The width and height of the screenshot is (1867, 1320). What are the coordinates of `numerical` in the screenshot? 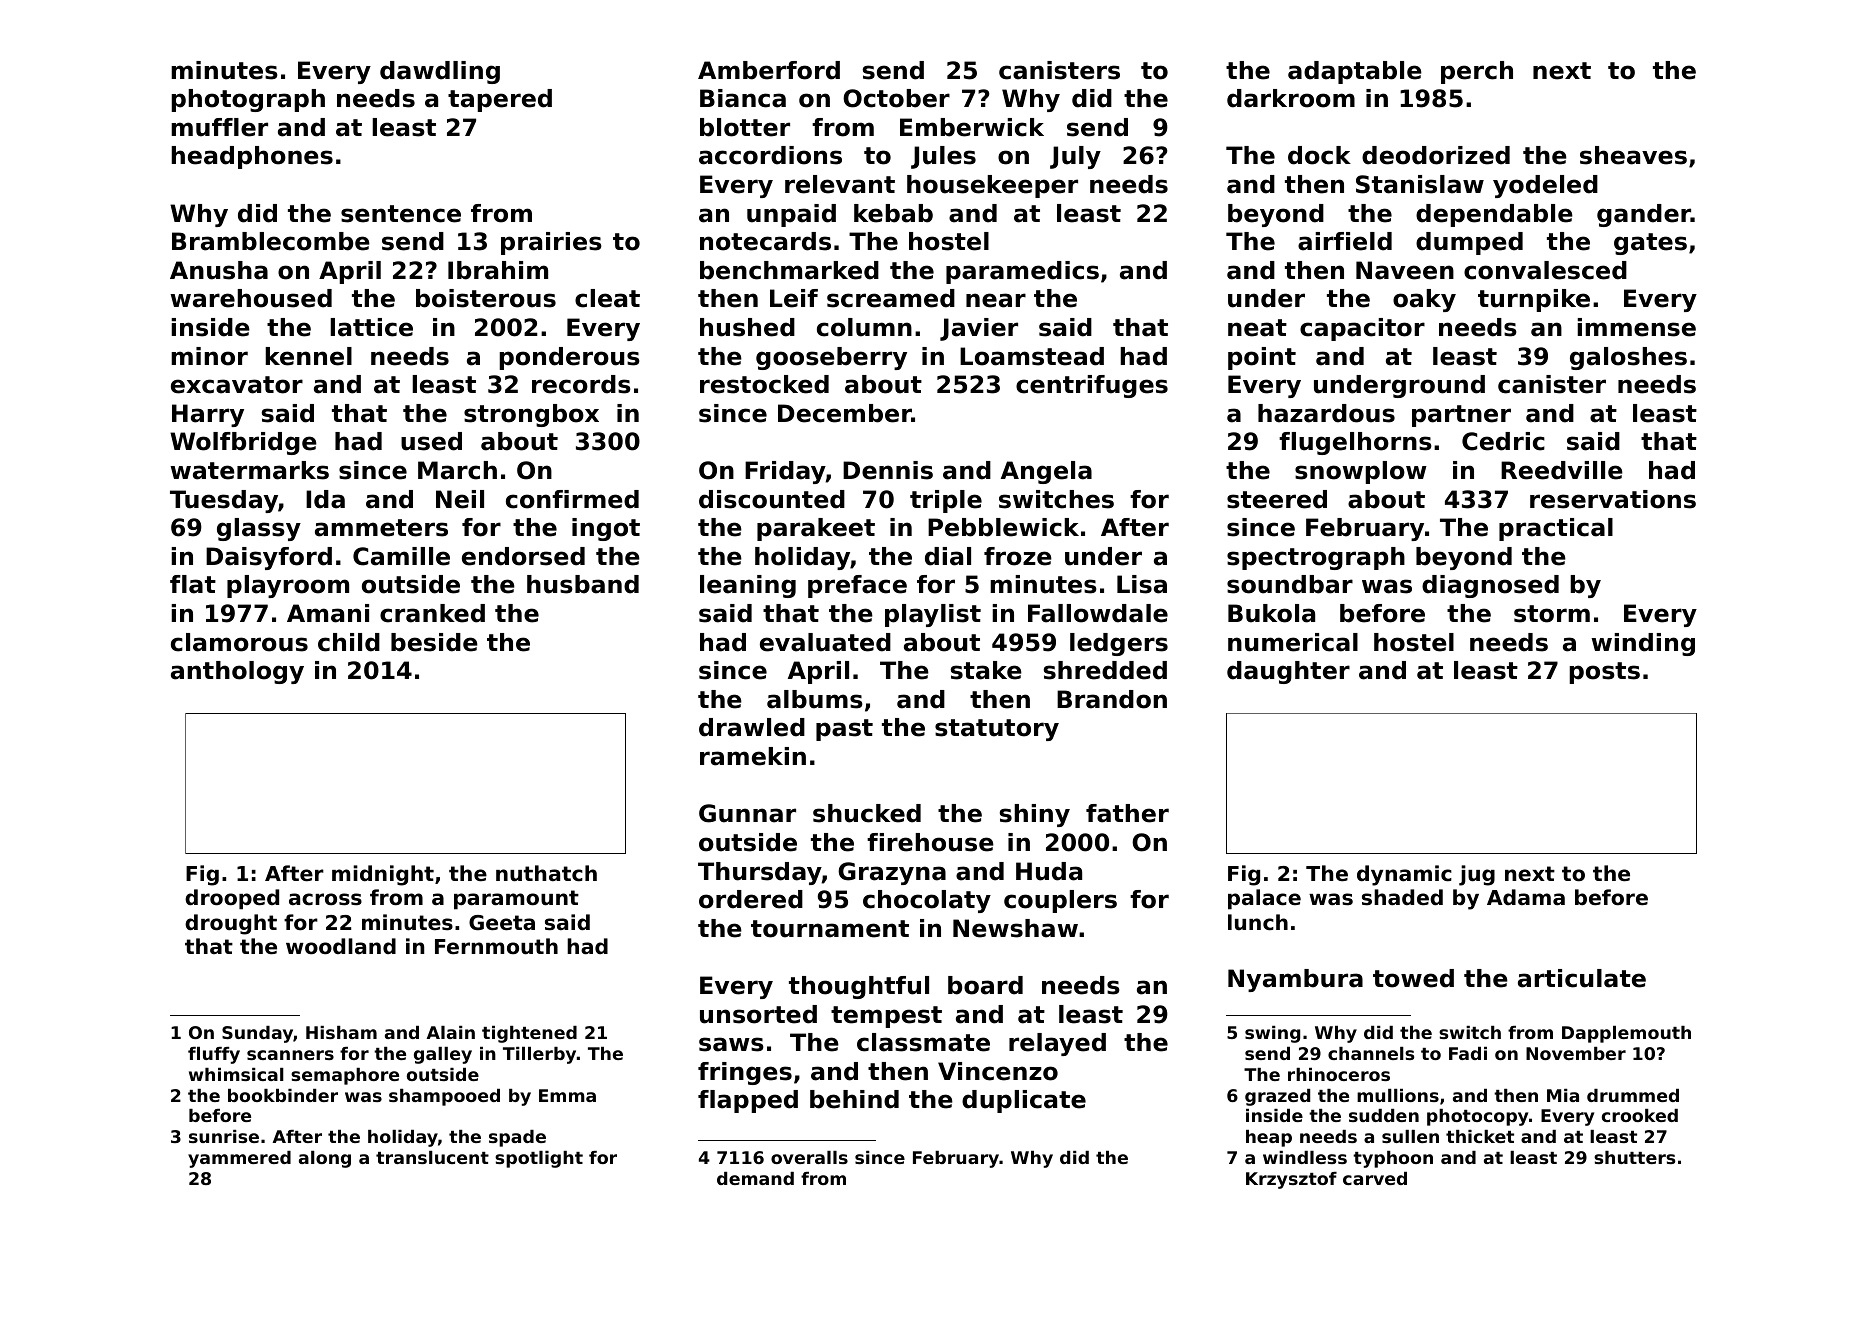 It's located at (1293, 642).
